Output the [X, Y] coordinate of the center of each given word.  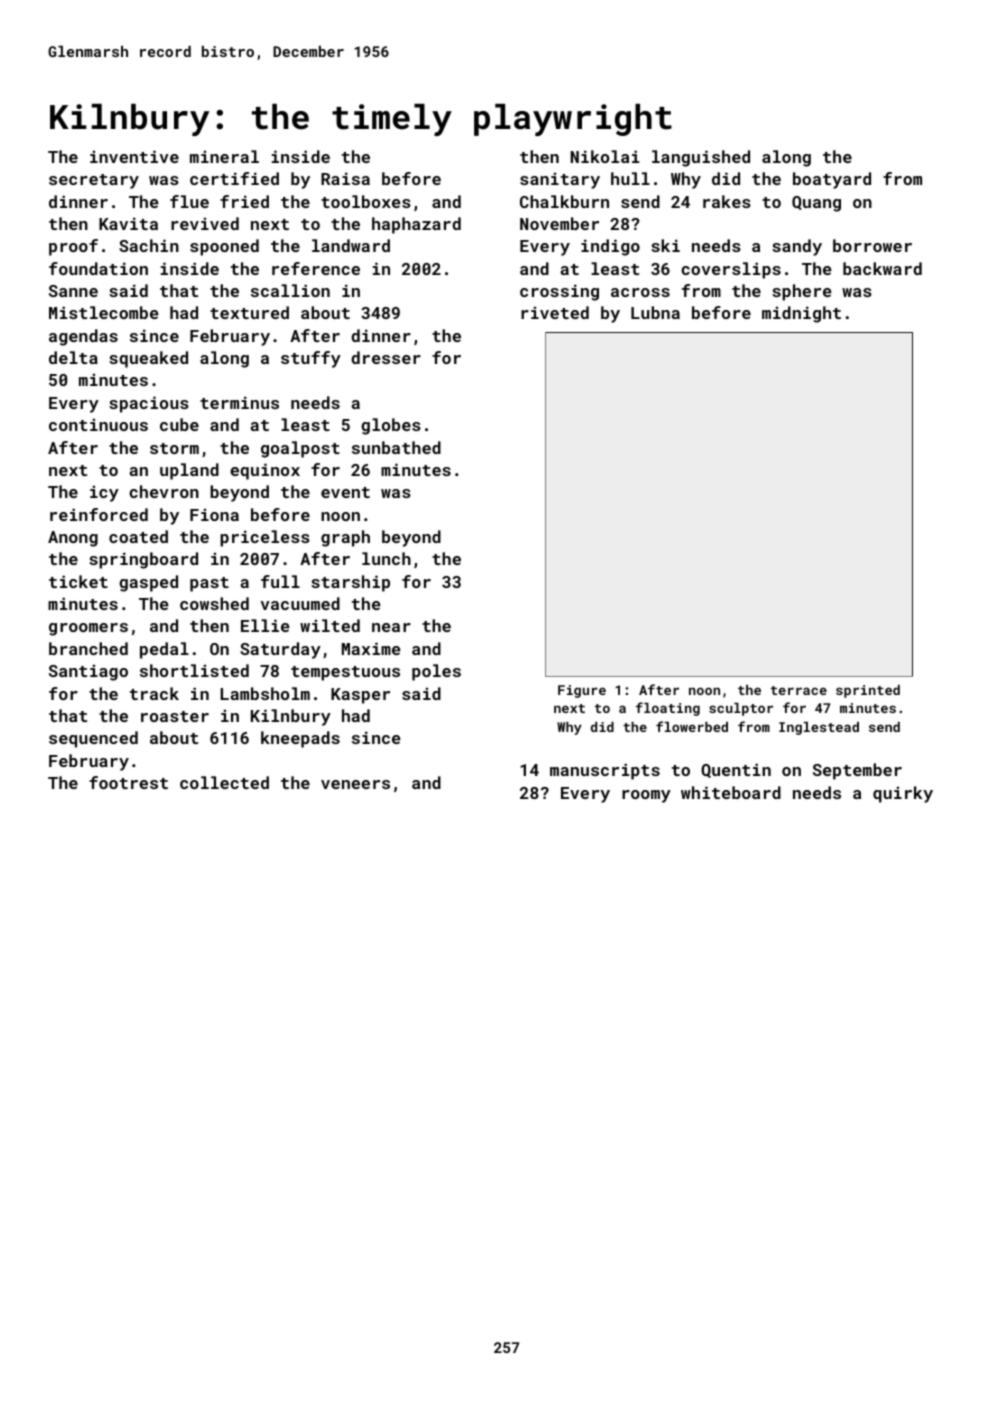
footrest [128, 782]
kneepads [300, 739]
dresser [386, 357]
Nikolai [605, 156]
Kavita [128, 223]
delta [73, 357]
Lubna [655, 312]
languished [701, 158]
